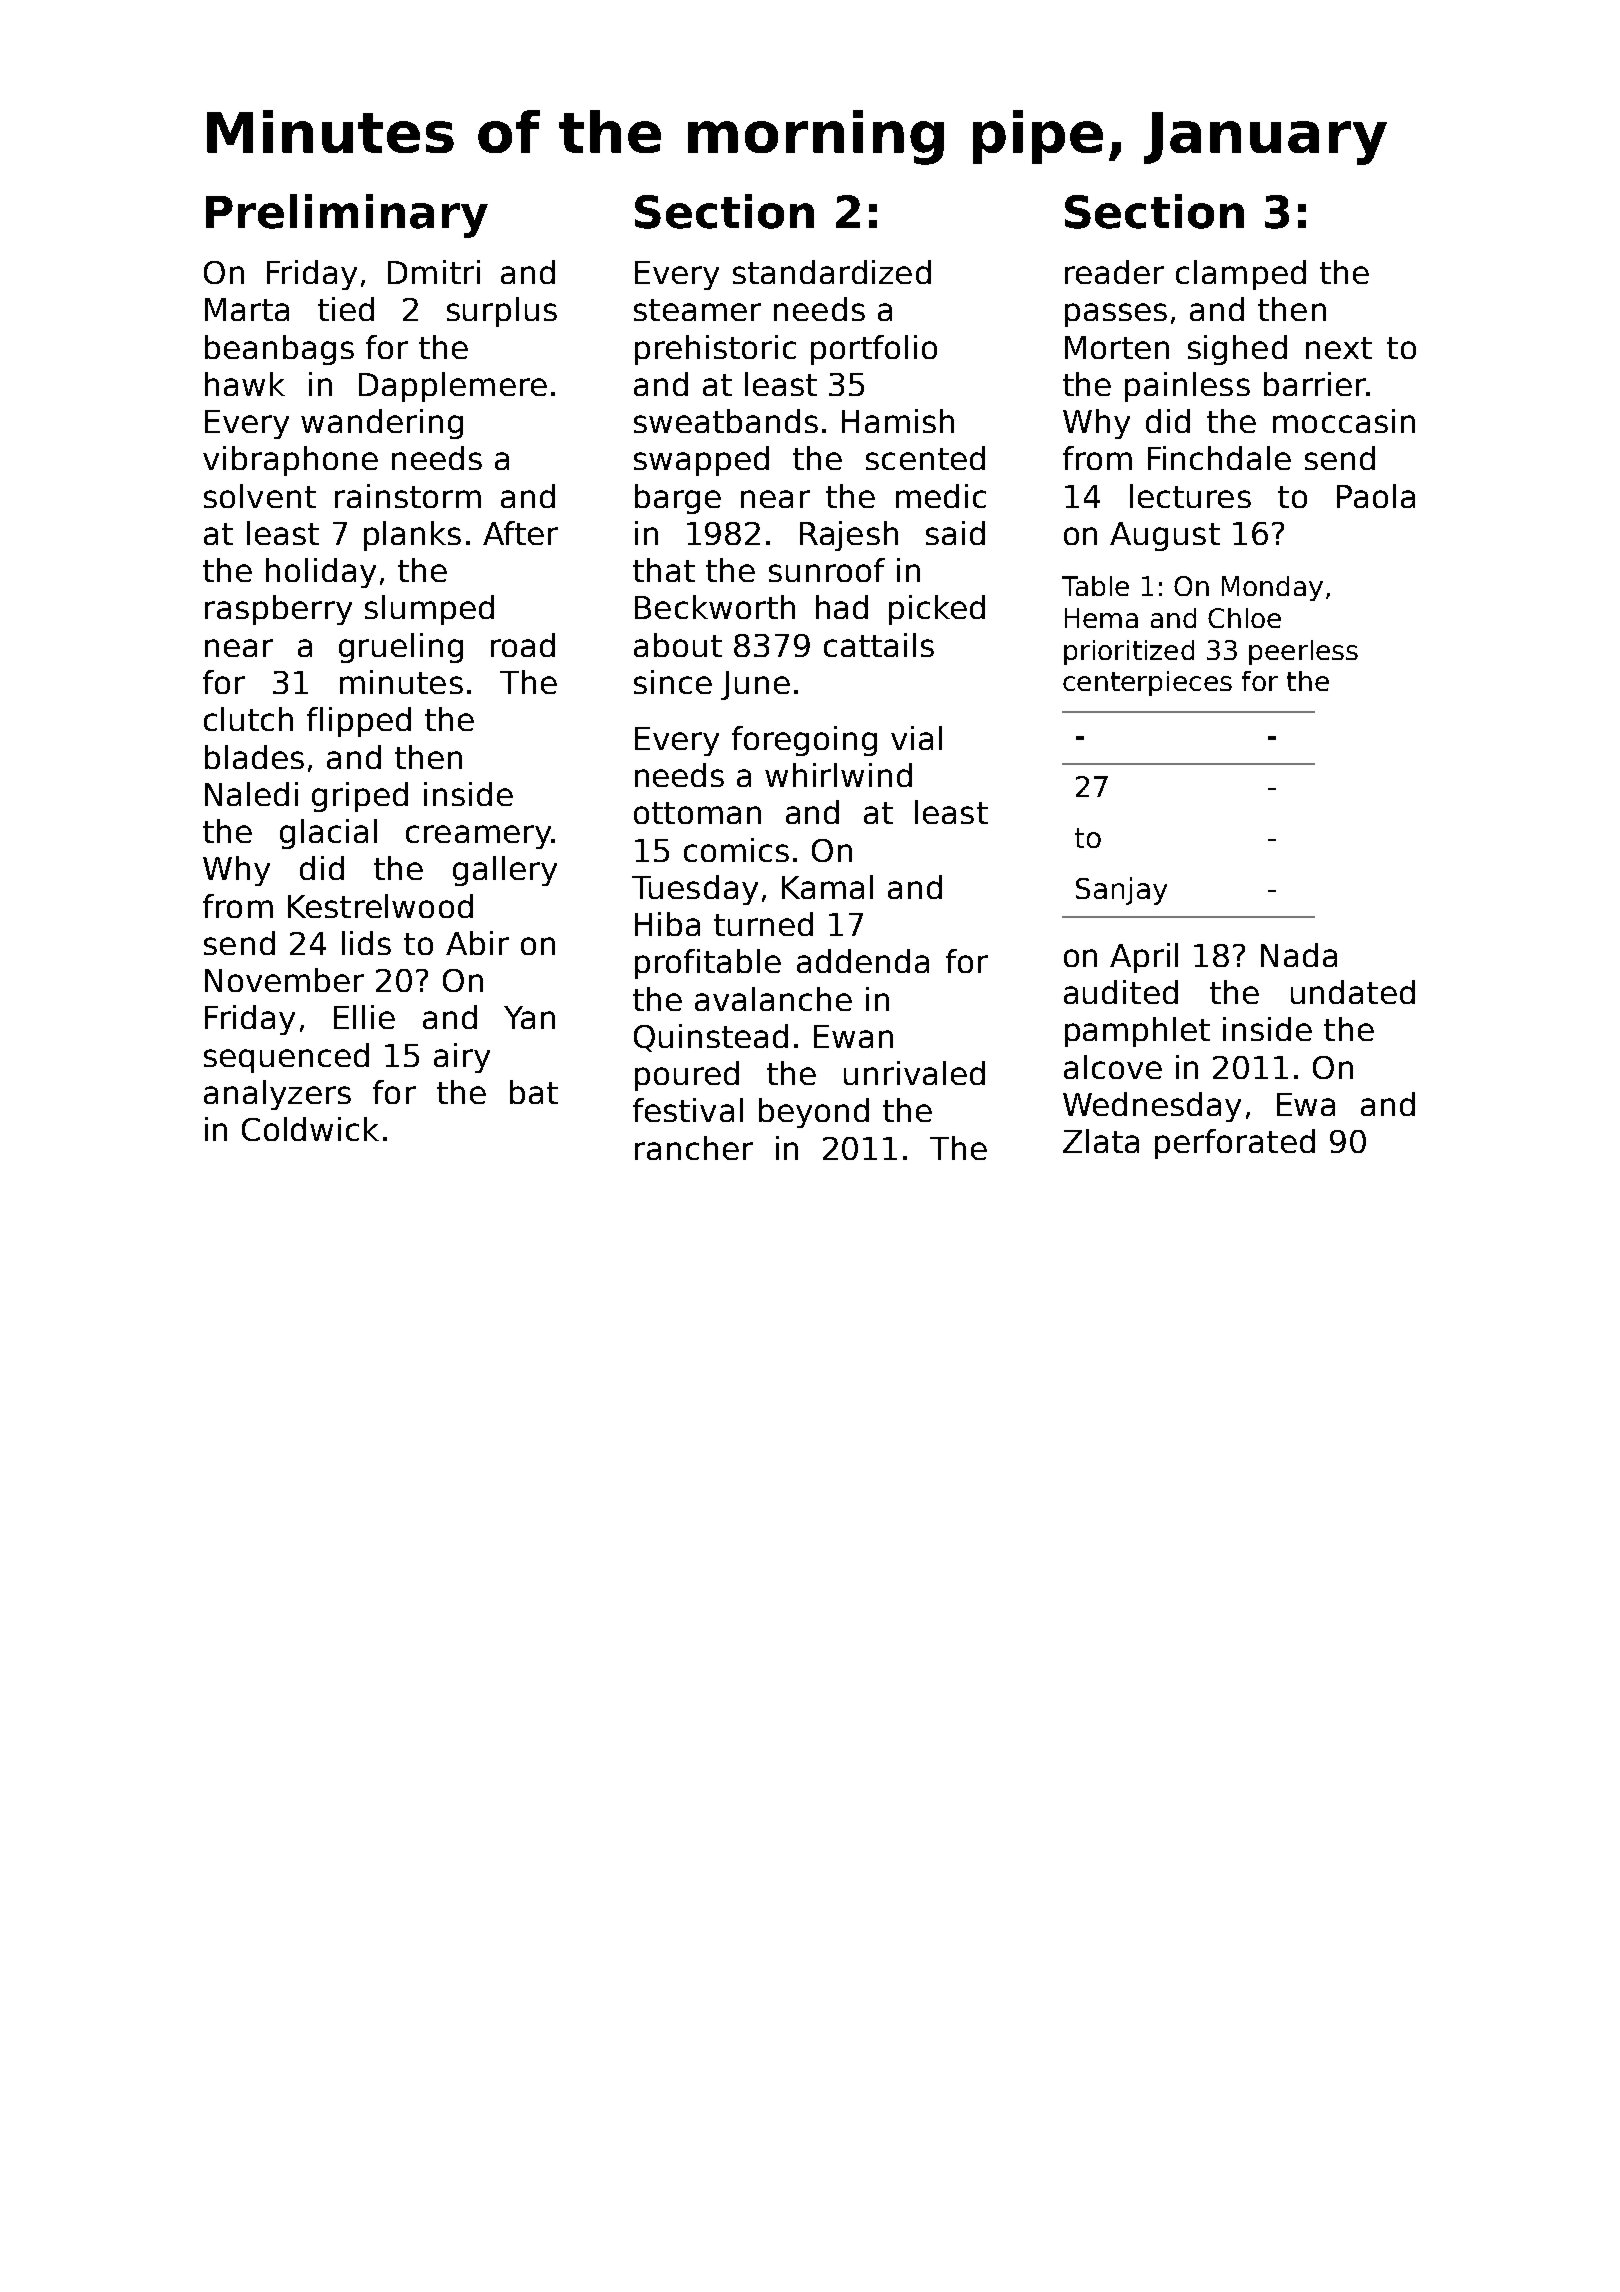 The image size is (1620, 2292). Describe the element at coordinates (726, 421) in the screenshot. I see `sweatbands` at that location.
